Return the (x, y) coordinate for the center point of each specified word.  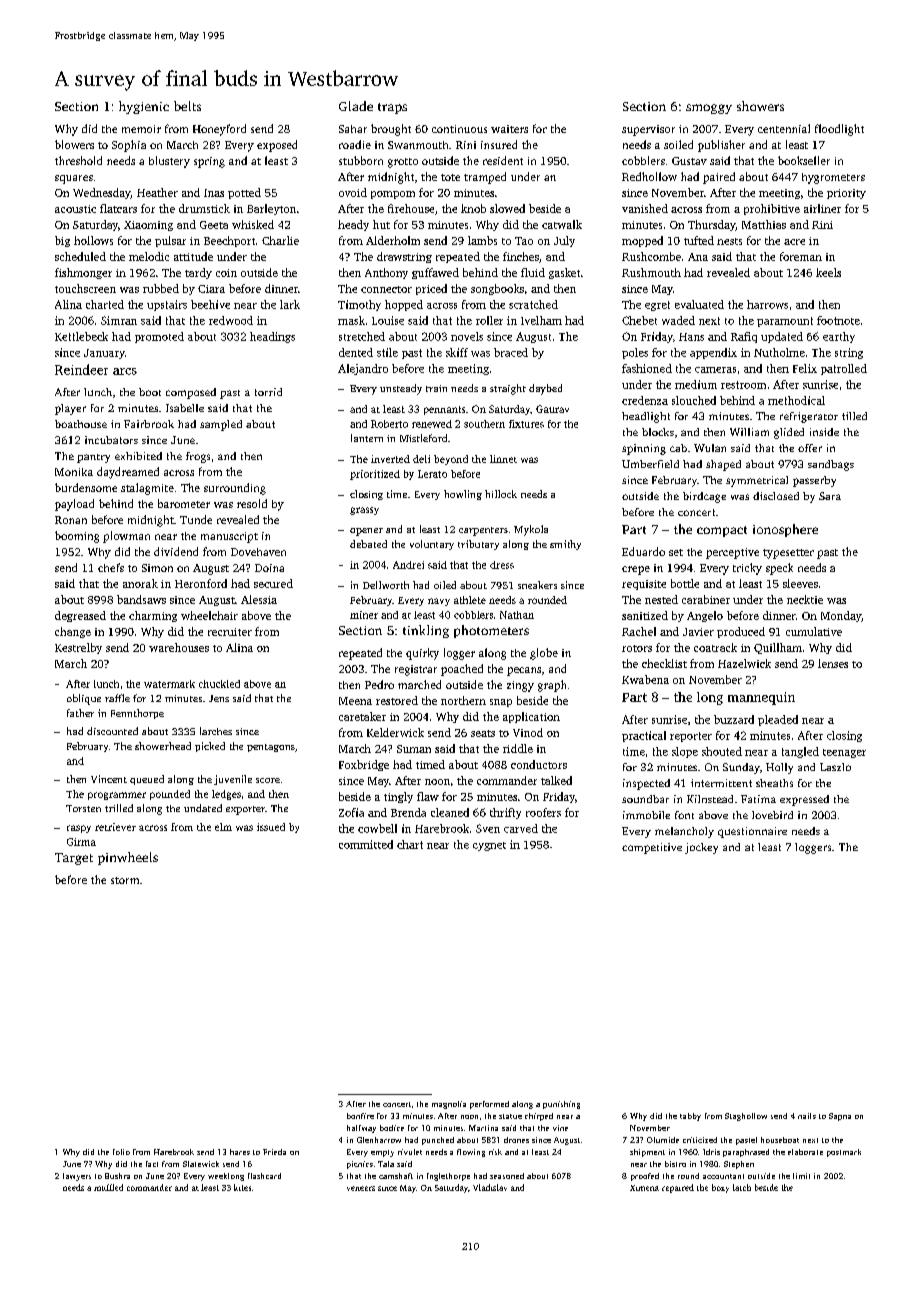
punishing (561, 1105)
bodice (392, 1128)
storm (125, 880)
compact (722, 531)
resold (252, 503)
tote (450, 177)
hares (240, 1152)
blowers (74, 144)
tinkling (426, 631)
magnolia (449, 1105)
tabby (690, 1117)
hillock (501, 494)
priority (846, 194)
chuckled (219, 684)
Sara (830, 496)
